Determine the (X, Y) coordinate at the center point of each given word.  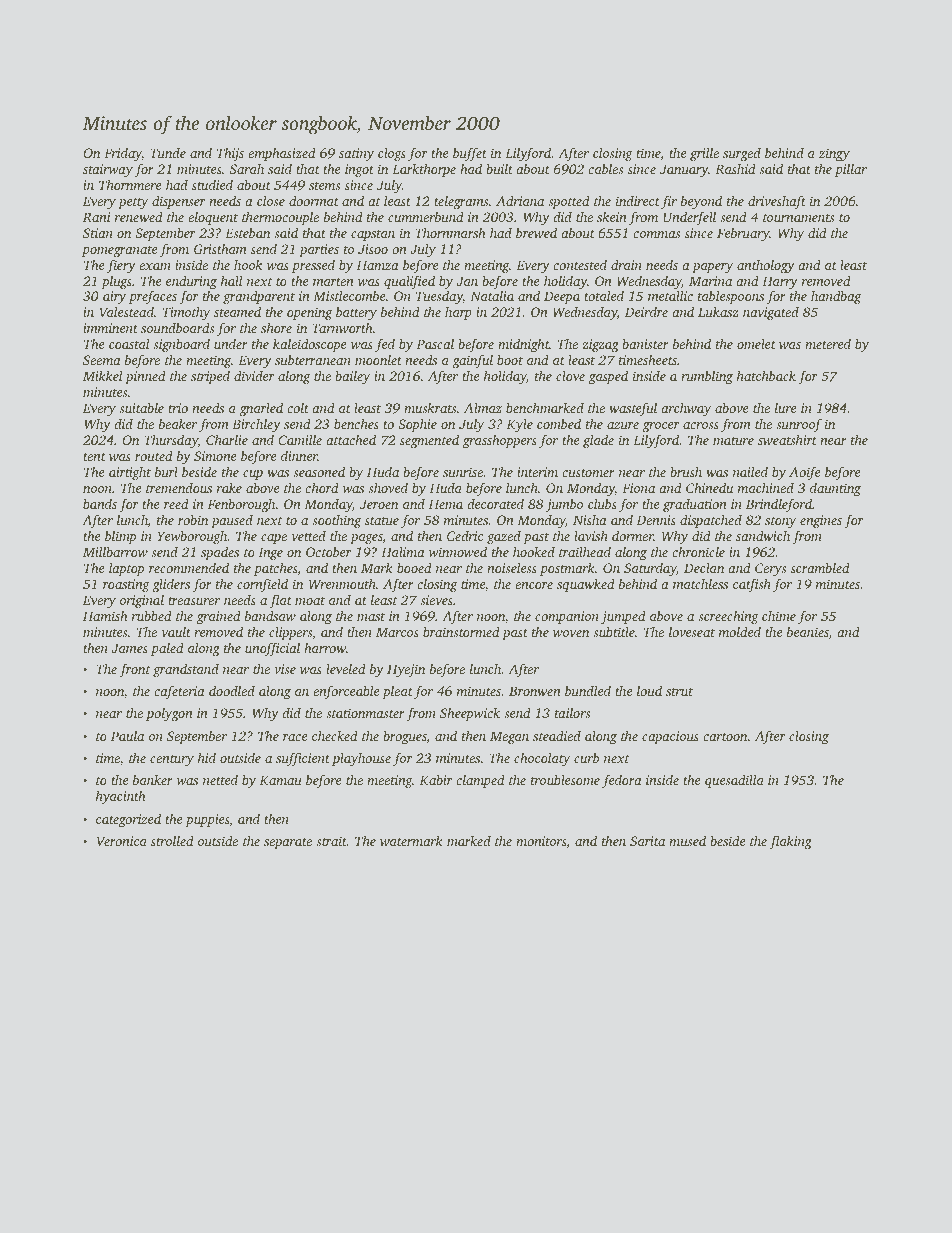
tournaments (798, 218)
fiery (121, 266)
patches (276, 569)
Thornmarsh (450, 232)
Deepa (562, 297)
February (743, 234)
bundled (588, 690)
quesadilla (734, 781)
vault (176, 631)
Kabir (436, 780)
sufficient (303, 759)
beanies (808, 631)
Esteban (247, 232)
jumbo (564, 505)
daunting (835, 489)
